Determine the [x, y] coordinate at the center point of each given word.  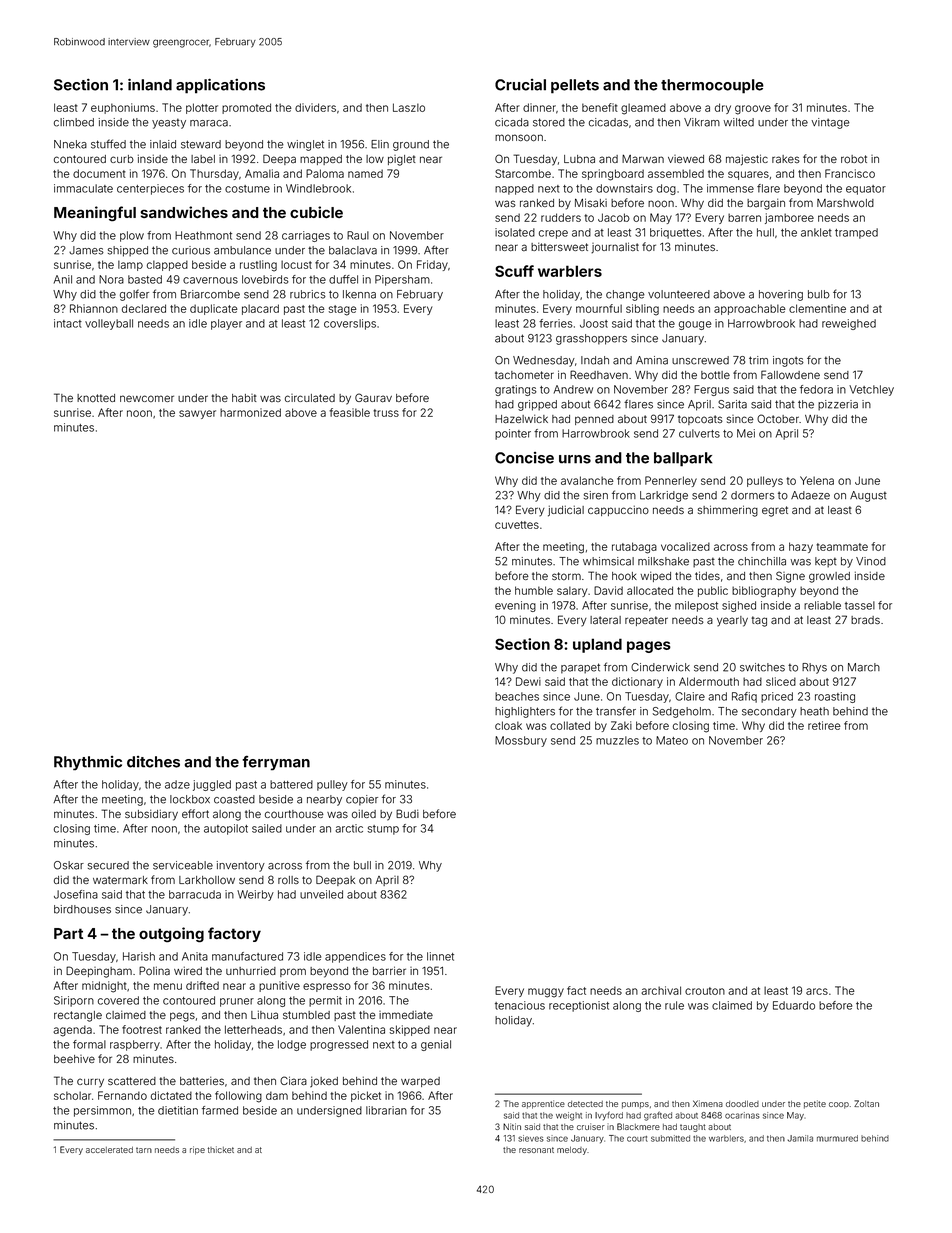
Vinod [871, 561]
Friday [432, 265]
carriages [306, 236]
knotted [96, 398]
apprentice [543, 1104]
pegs [182, 1017]
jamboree [789, 218]
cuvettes [517, 525]
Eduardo [794, 1005]
